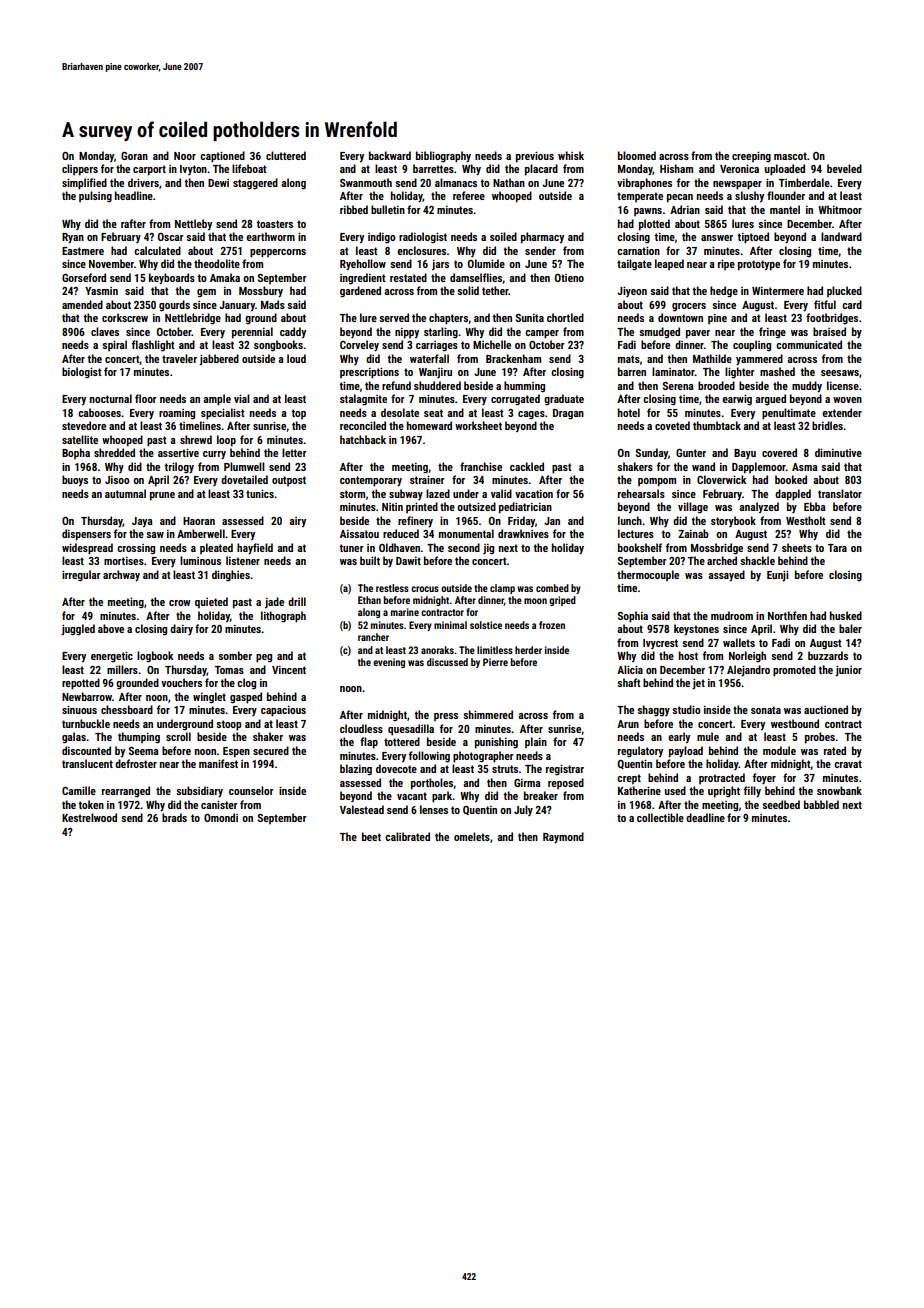 Image resolution: width=924 pixels, height=1308 pixels. What do you see at coordinates (286, 155) in the page?
I see `cluttered` at bounding box center [286, 155].
